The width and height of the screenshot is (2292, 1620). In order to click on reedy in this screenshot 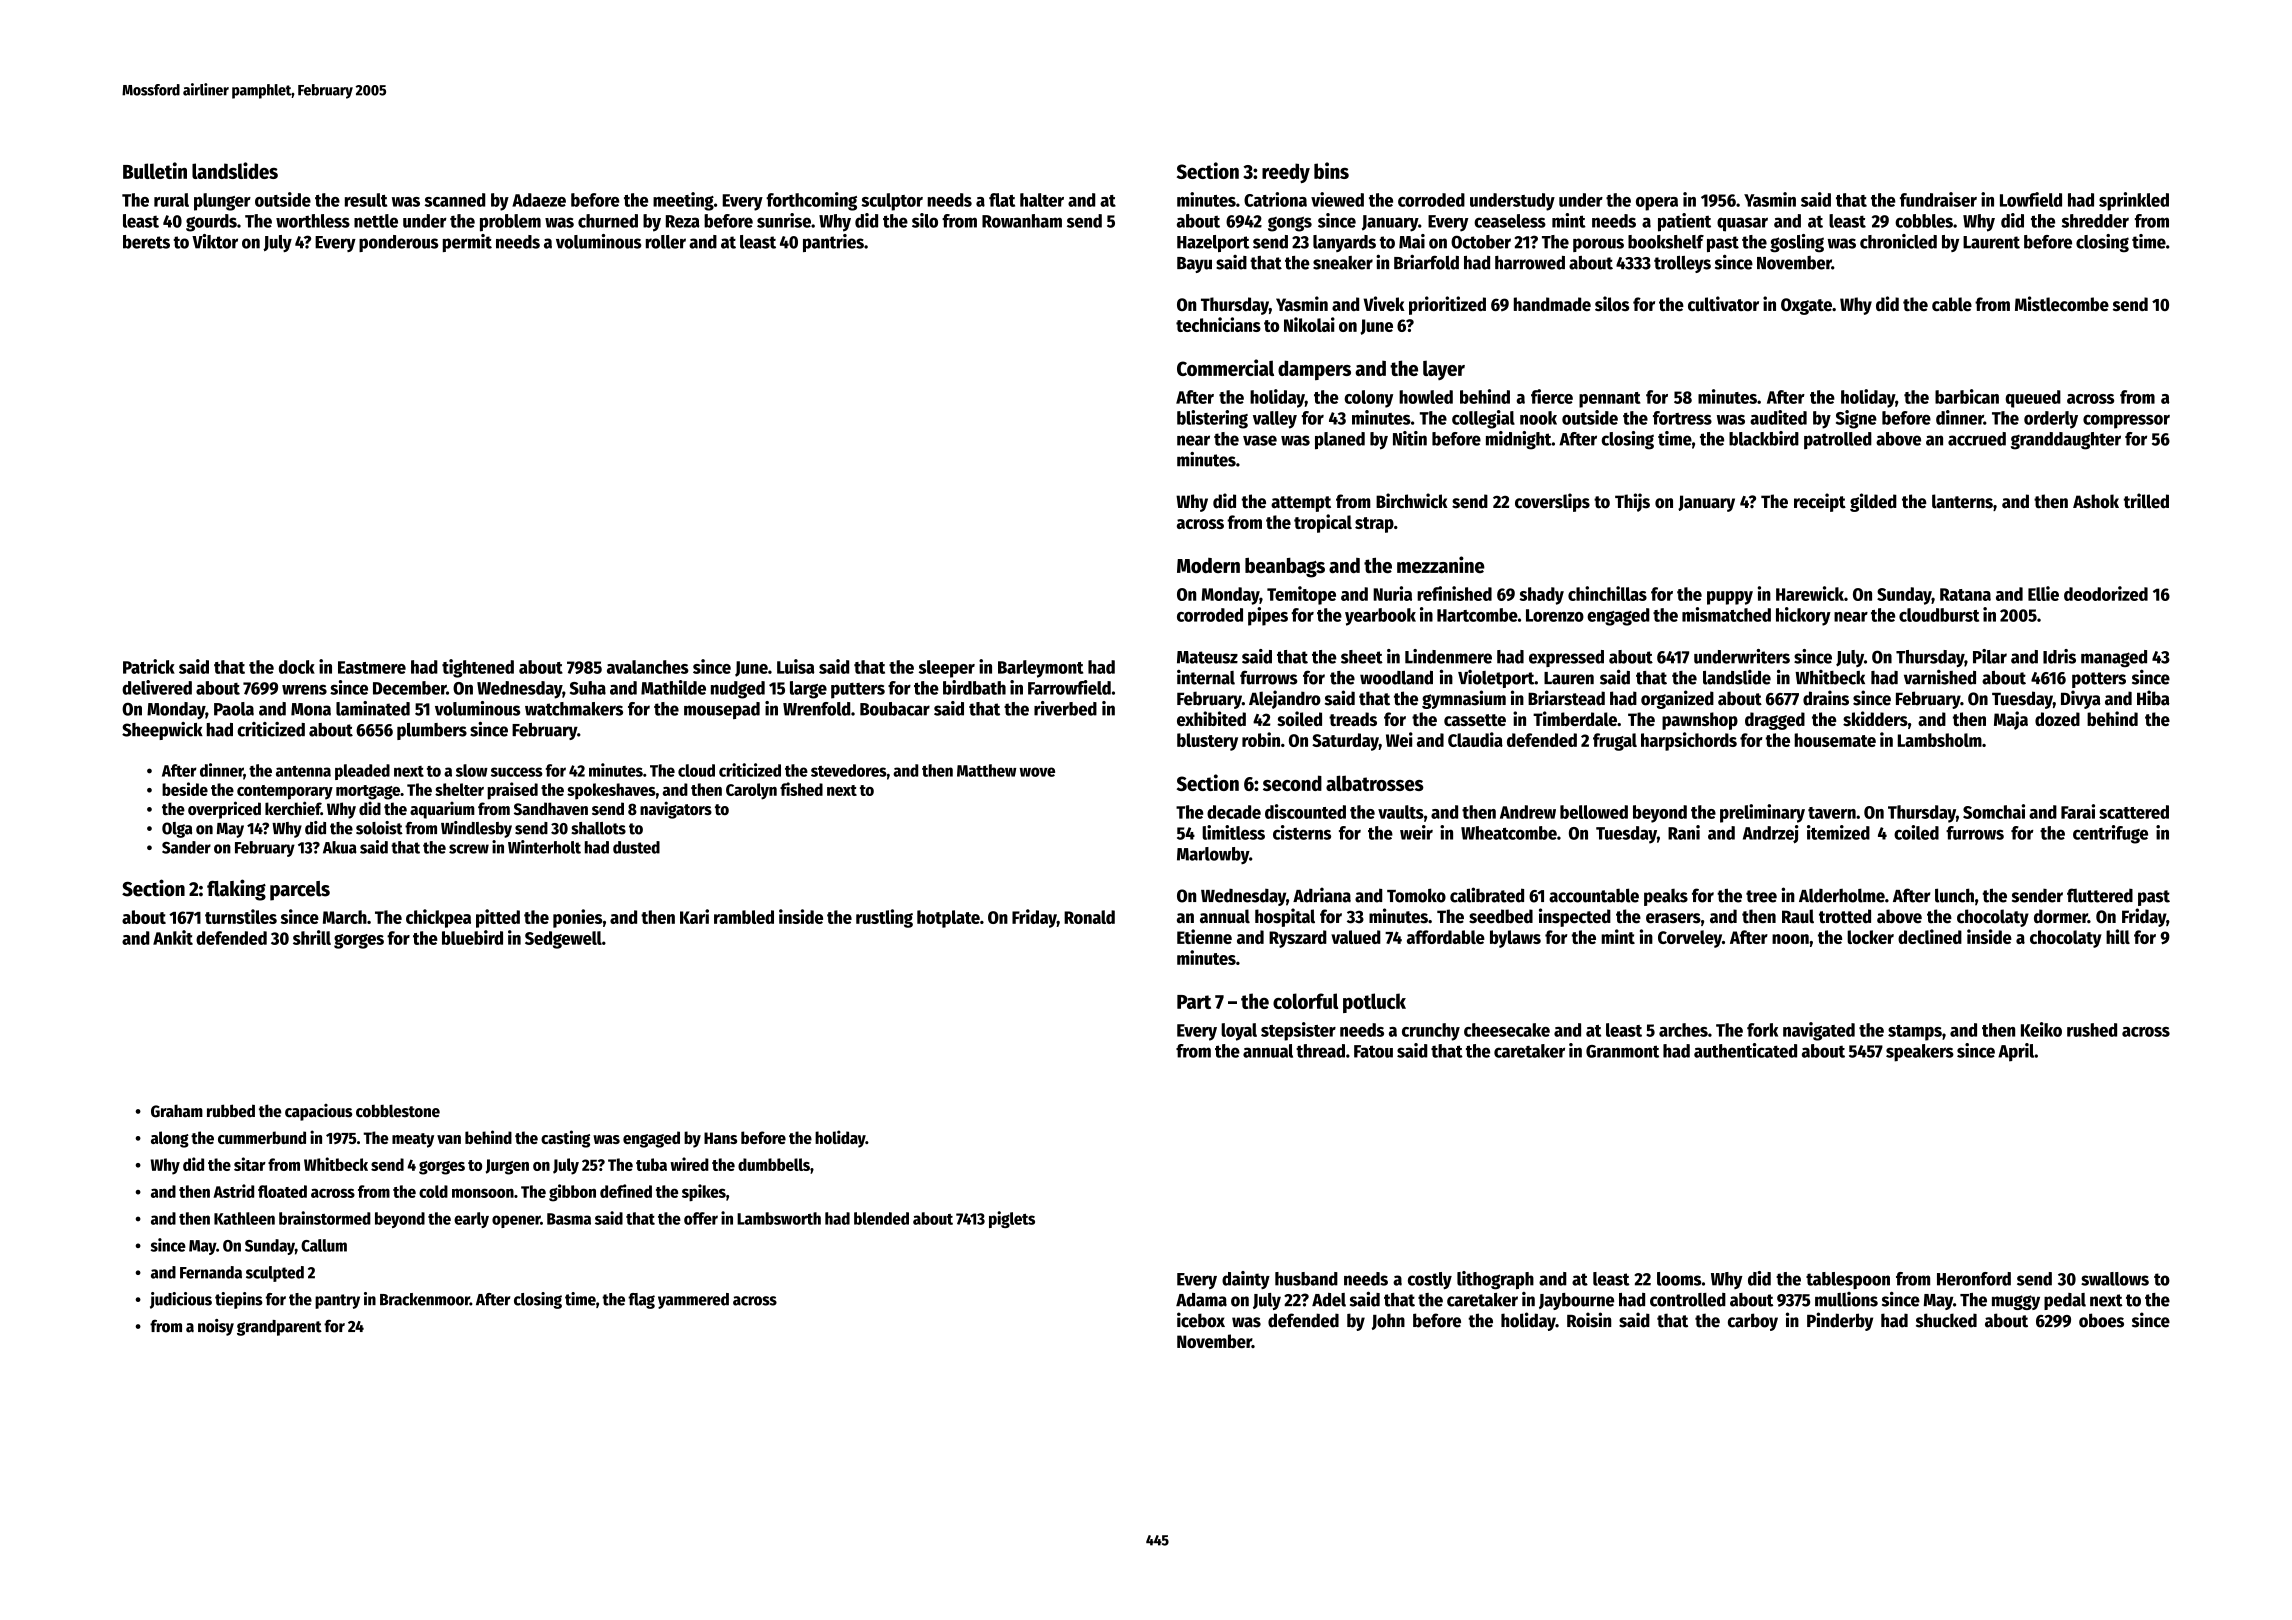, I will do `click(1286, 173)`.
